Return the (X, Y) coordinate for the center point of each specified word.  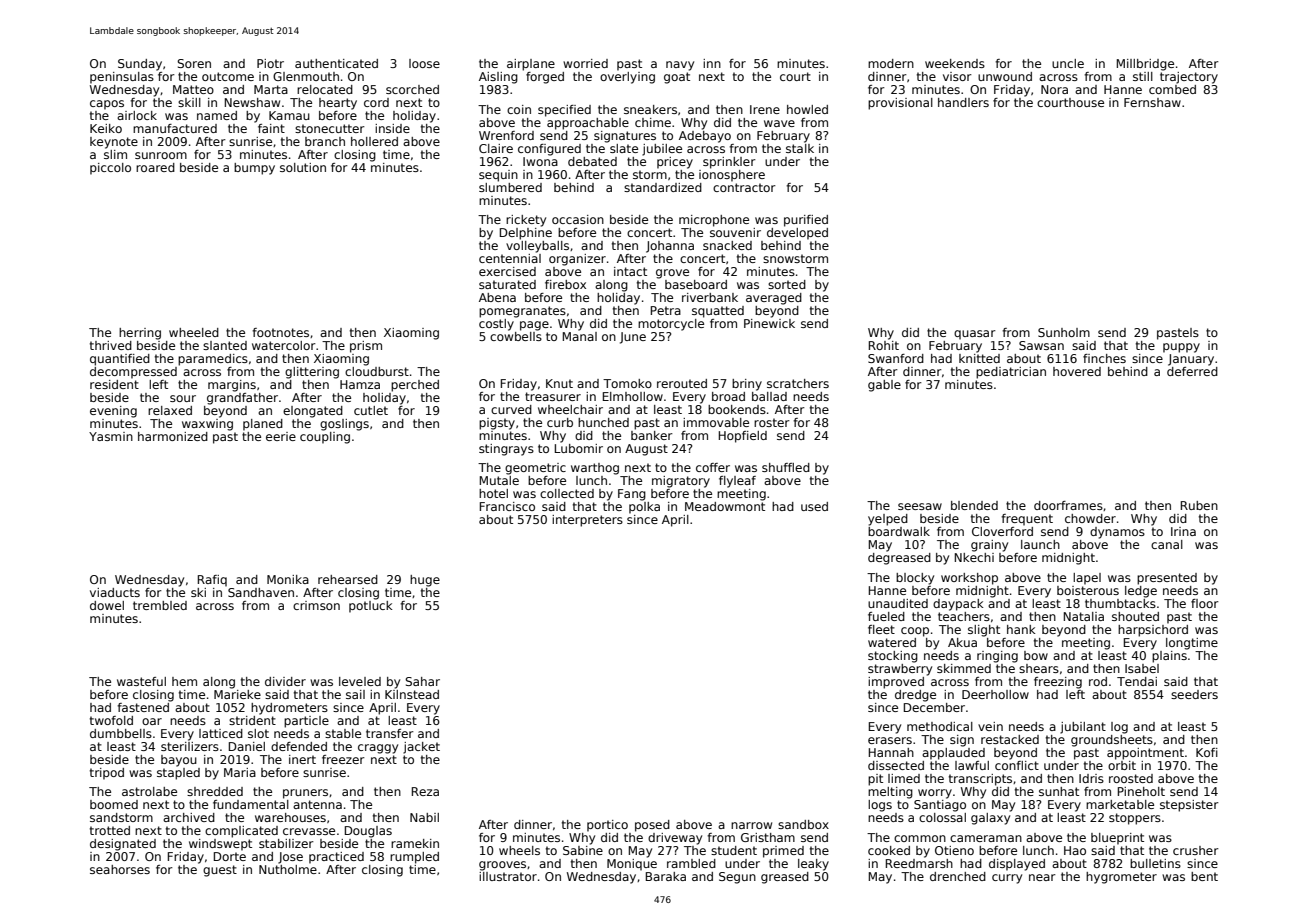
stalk (800, 148)
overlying (627, 78)
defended (299, 746)
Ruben (1199, 505)
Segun (737, 878)
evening (113, 412)
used (814, 506)
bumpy (254, 169)
